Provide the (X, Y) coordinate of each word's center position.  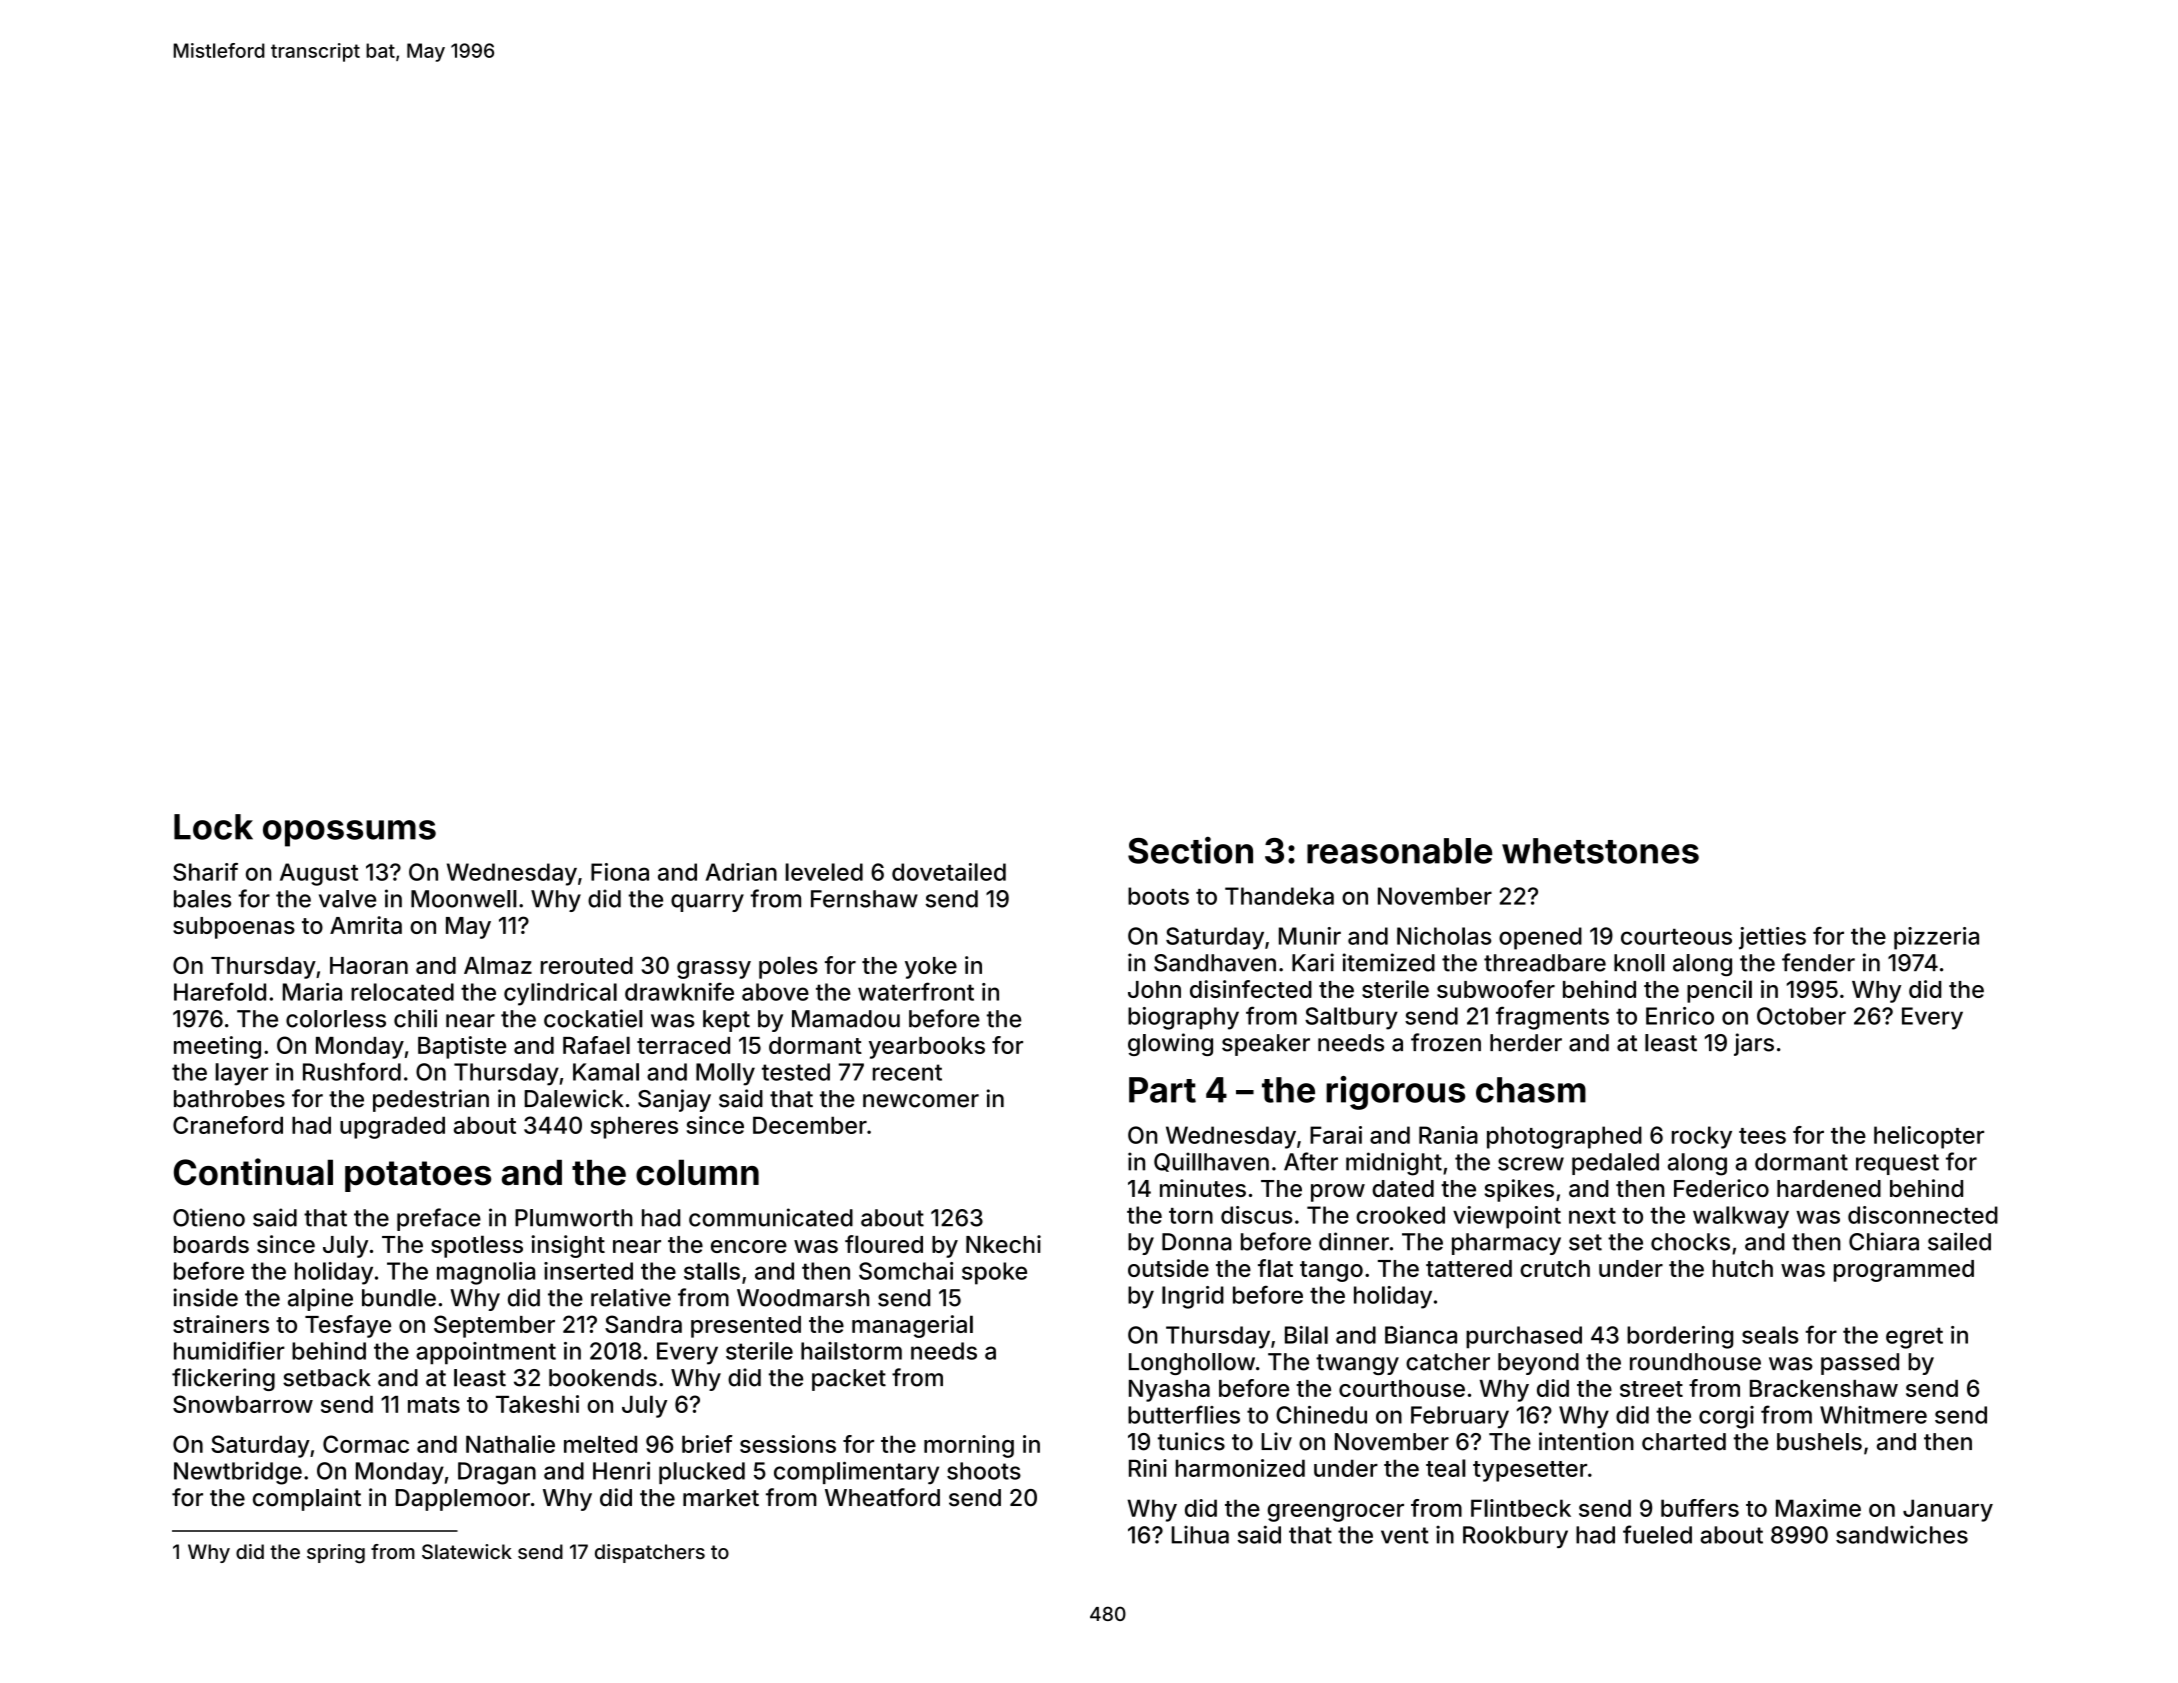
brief (707, 1444)
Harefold (220, 991)
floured (884, 1244)
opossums (349, 833)
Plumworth (574, 1218)
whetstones (1600, 851)
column (697, 1172)
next (1592, 1216)
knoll (1639, 963)
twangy (1357, 1364)
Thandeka (1279, 896)
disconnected (1923, 1215)
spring (336, 1554)
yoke (931, 968)
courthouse (1402, 1388)
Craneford (228, 1125)
